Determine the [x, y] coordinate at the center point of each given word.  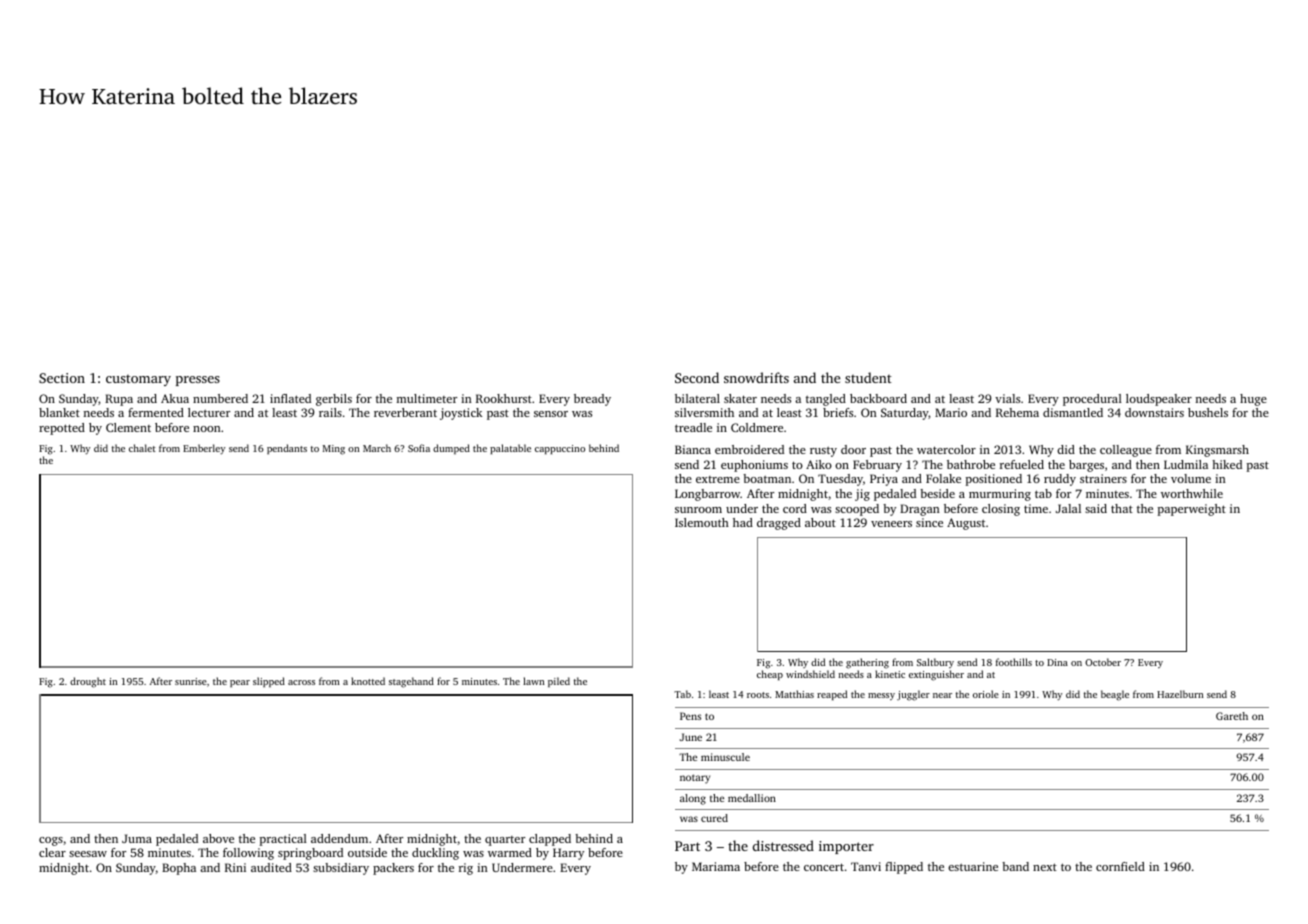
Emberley [204, 449]
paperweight [1192, 510]
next [1045, 867]
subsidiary [341, 869]
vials [1007, 398]
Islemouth [702, 522]
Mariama [716, 866]
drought [88, 682]
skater [740, 398]
